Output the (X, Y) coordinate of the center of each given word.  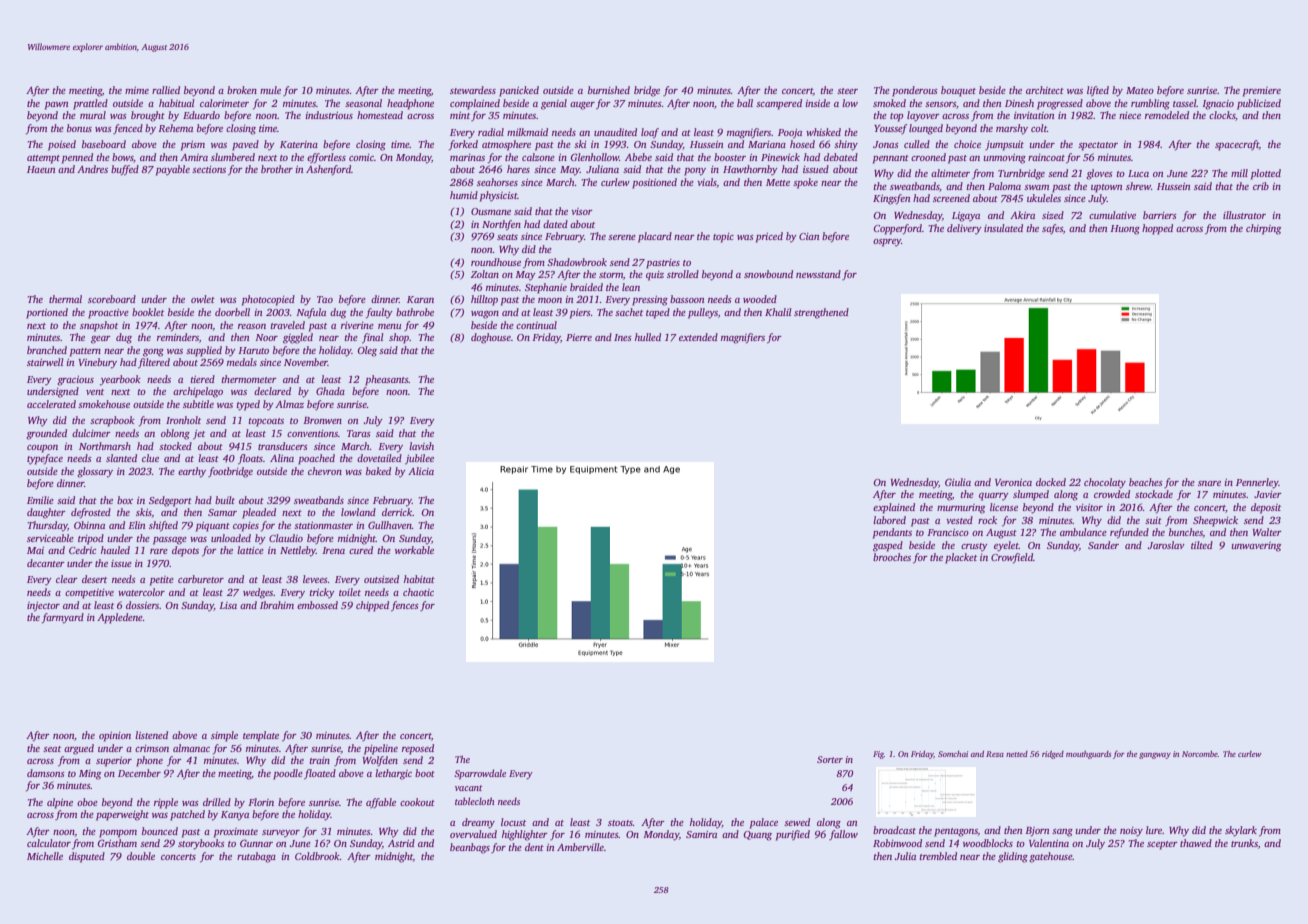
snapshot (99, 326)
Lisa (228, 605)
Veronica (1013, 482)
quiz (655, 276)
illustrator (1244, 215)
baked (378, 471)
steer (847, 91)
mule (270, 90)
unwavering (1256, 547)
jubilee (419, 459)
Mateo (1140, 90)
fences (405, 606)
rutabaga (256, 857)
